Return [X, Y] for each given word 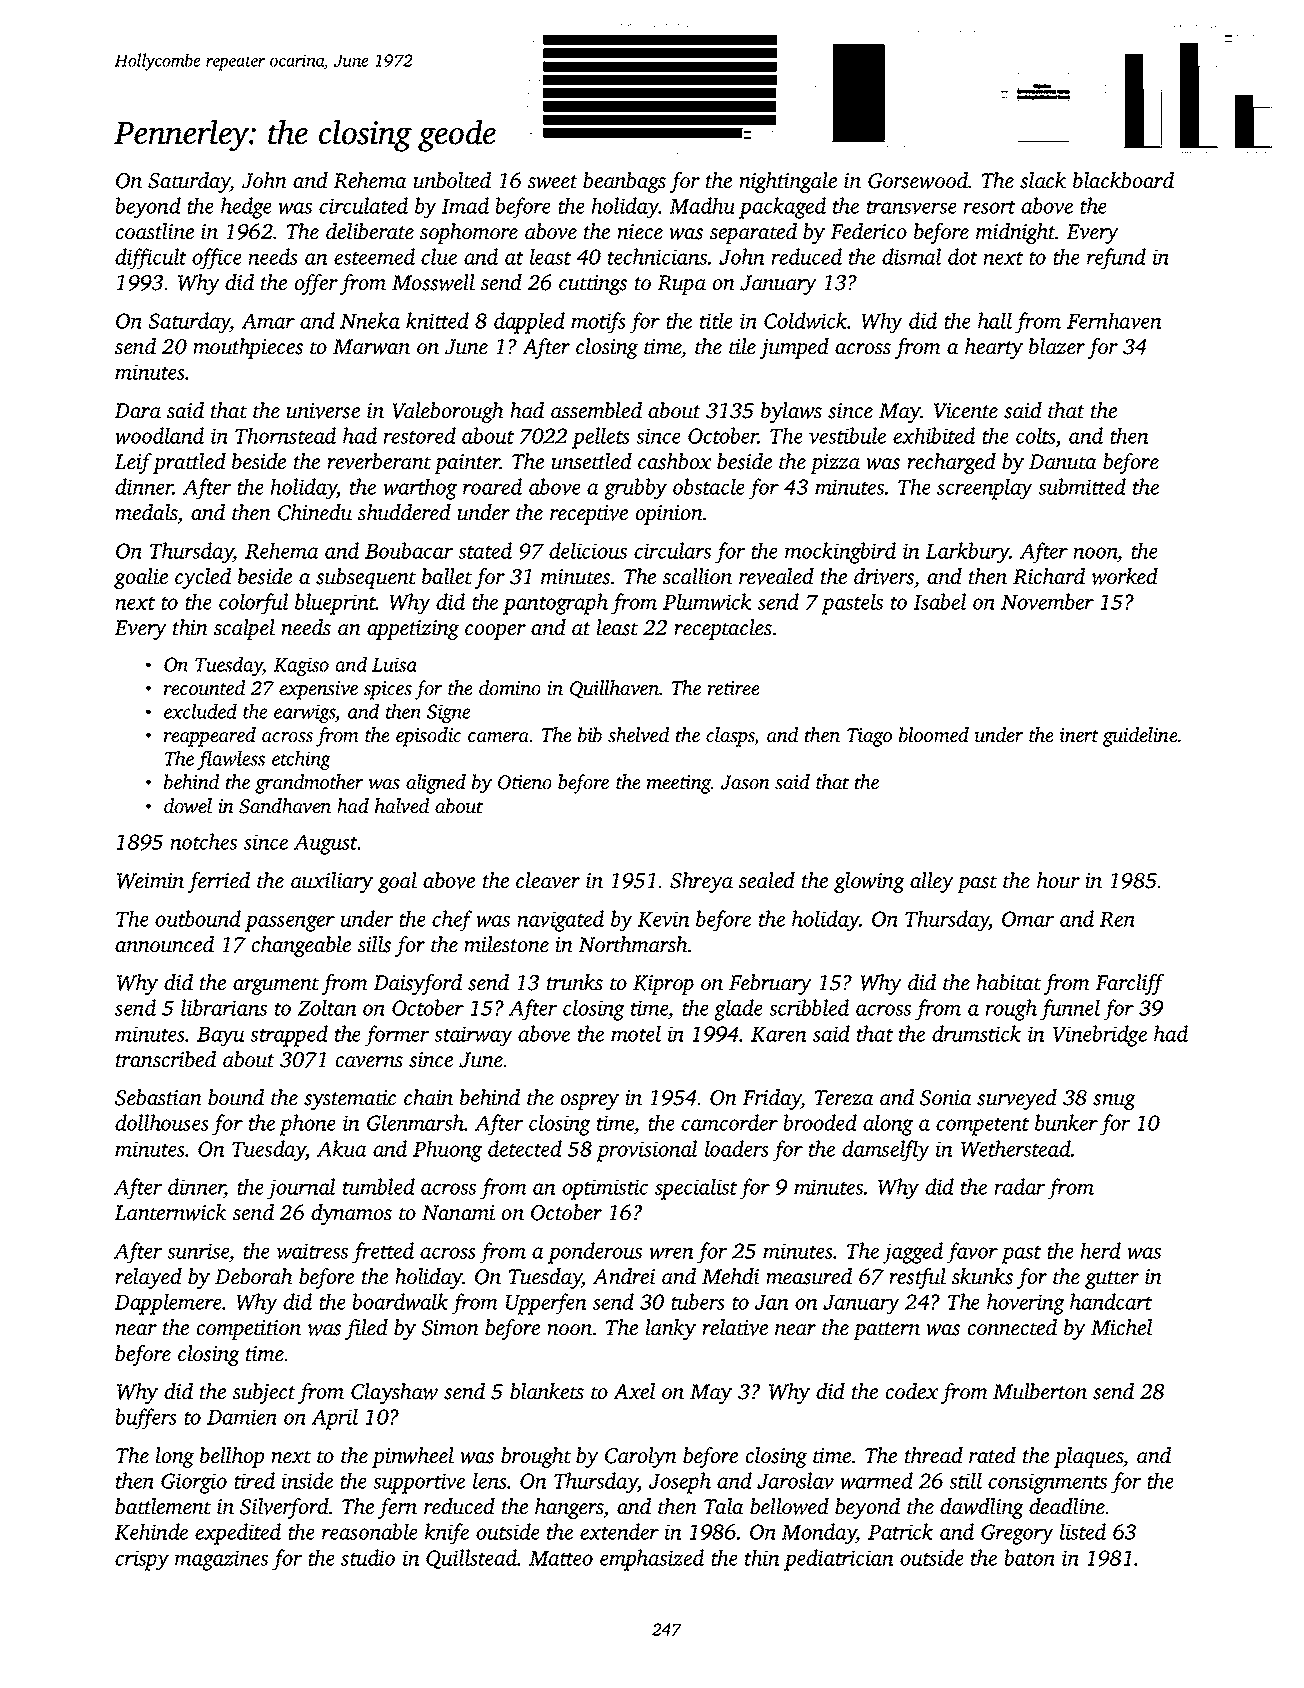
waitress [312, 1251]
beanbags [624, 182]
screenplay [985, 489]
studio [368, 1557]
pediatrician [838, 1560]
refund [1116, 259]
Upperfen [546, 1304]
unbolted [452, 180]
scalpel [244, 629]
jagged [912, 1253]
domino [510, 687]
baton [1029, 1557]
